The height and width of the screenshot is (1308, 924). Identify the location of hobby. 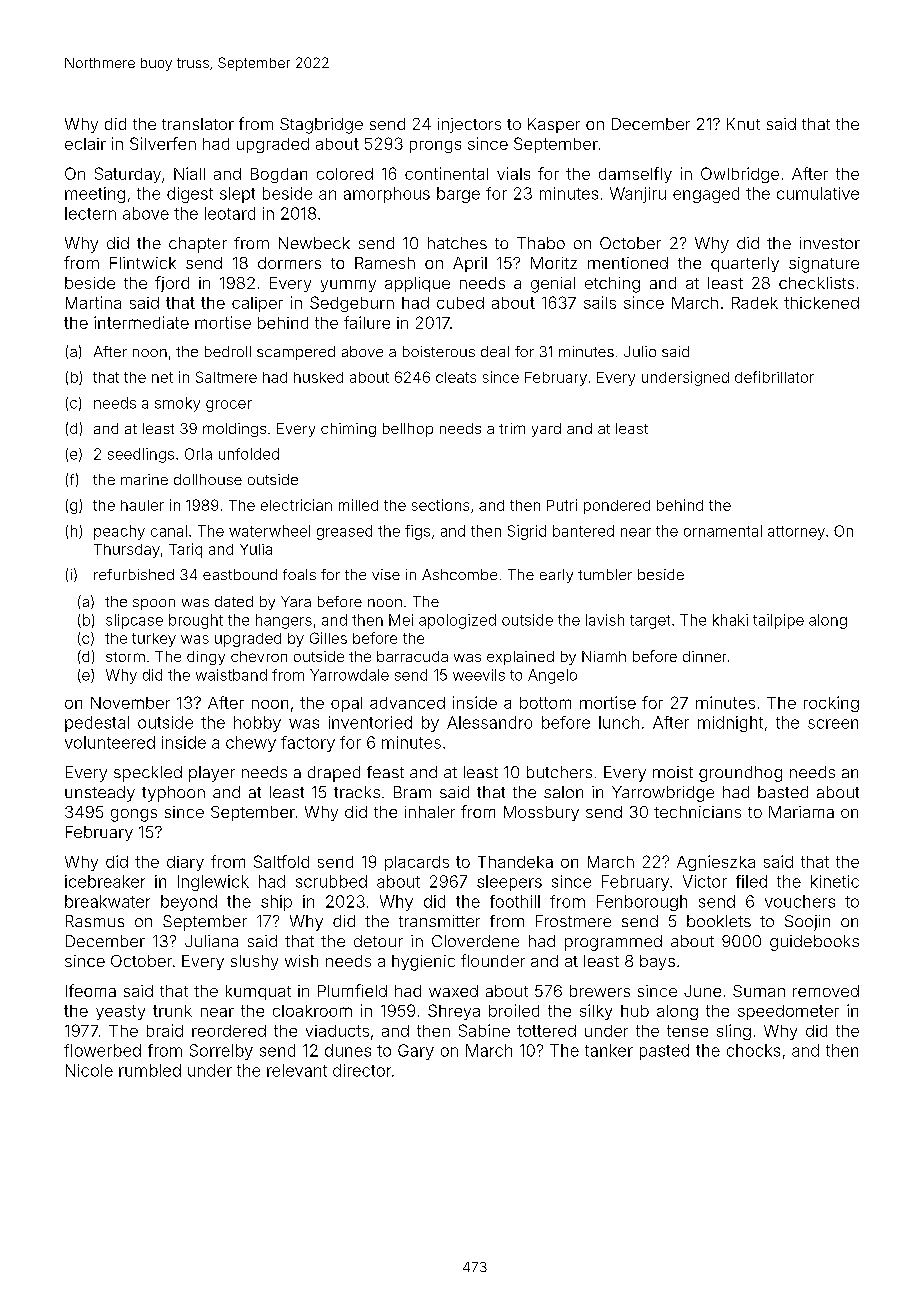
(257, 724).
